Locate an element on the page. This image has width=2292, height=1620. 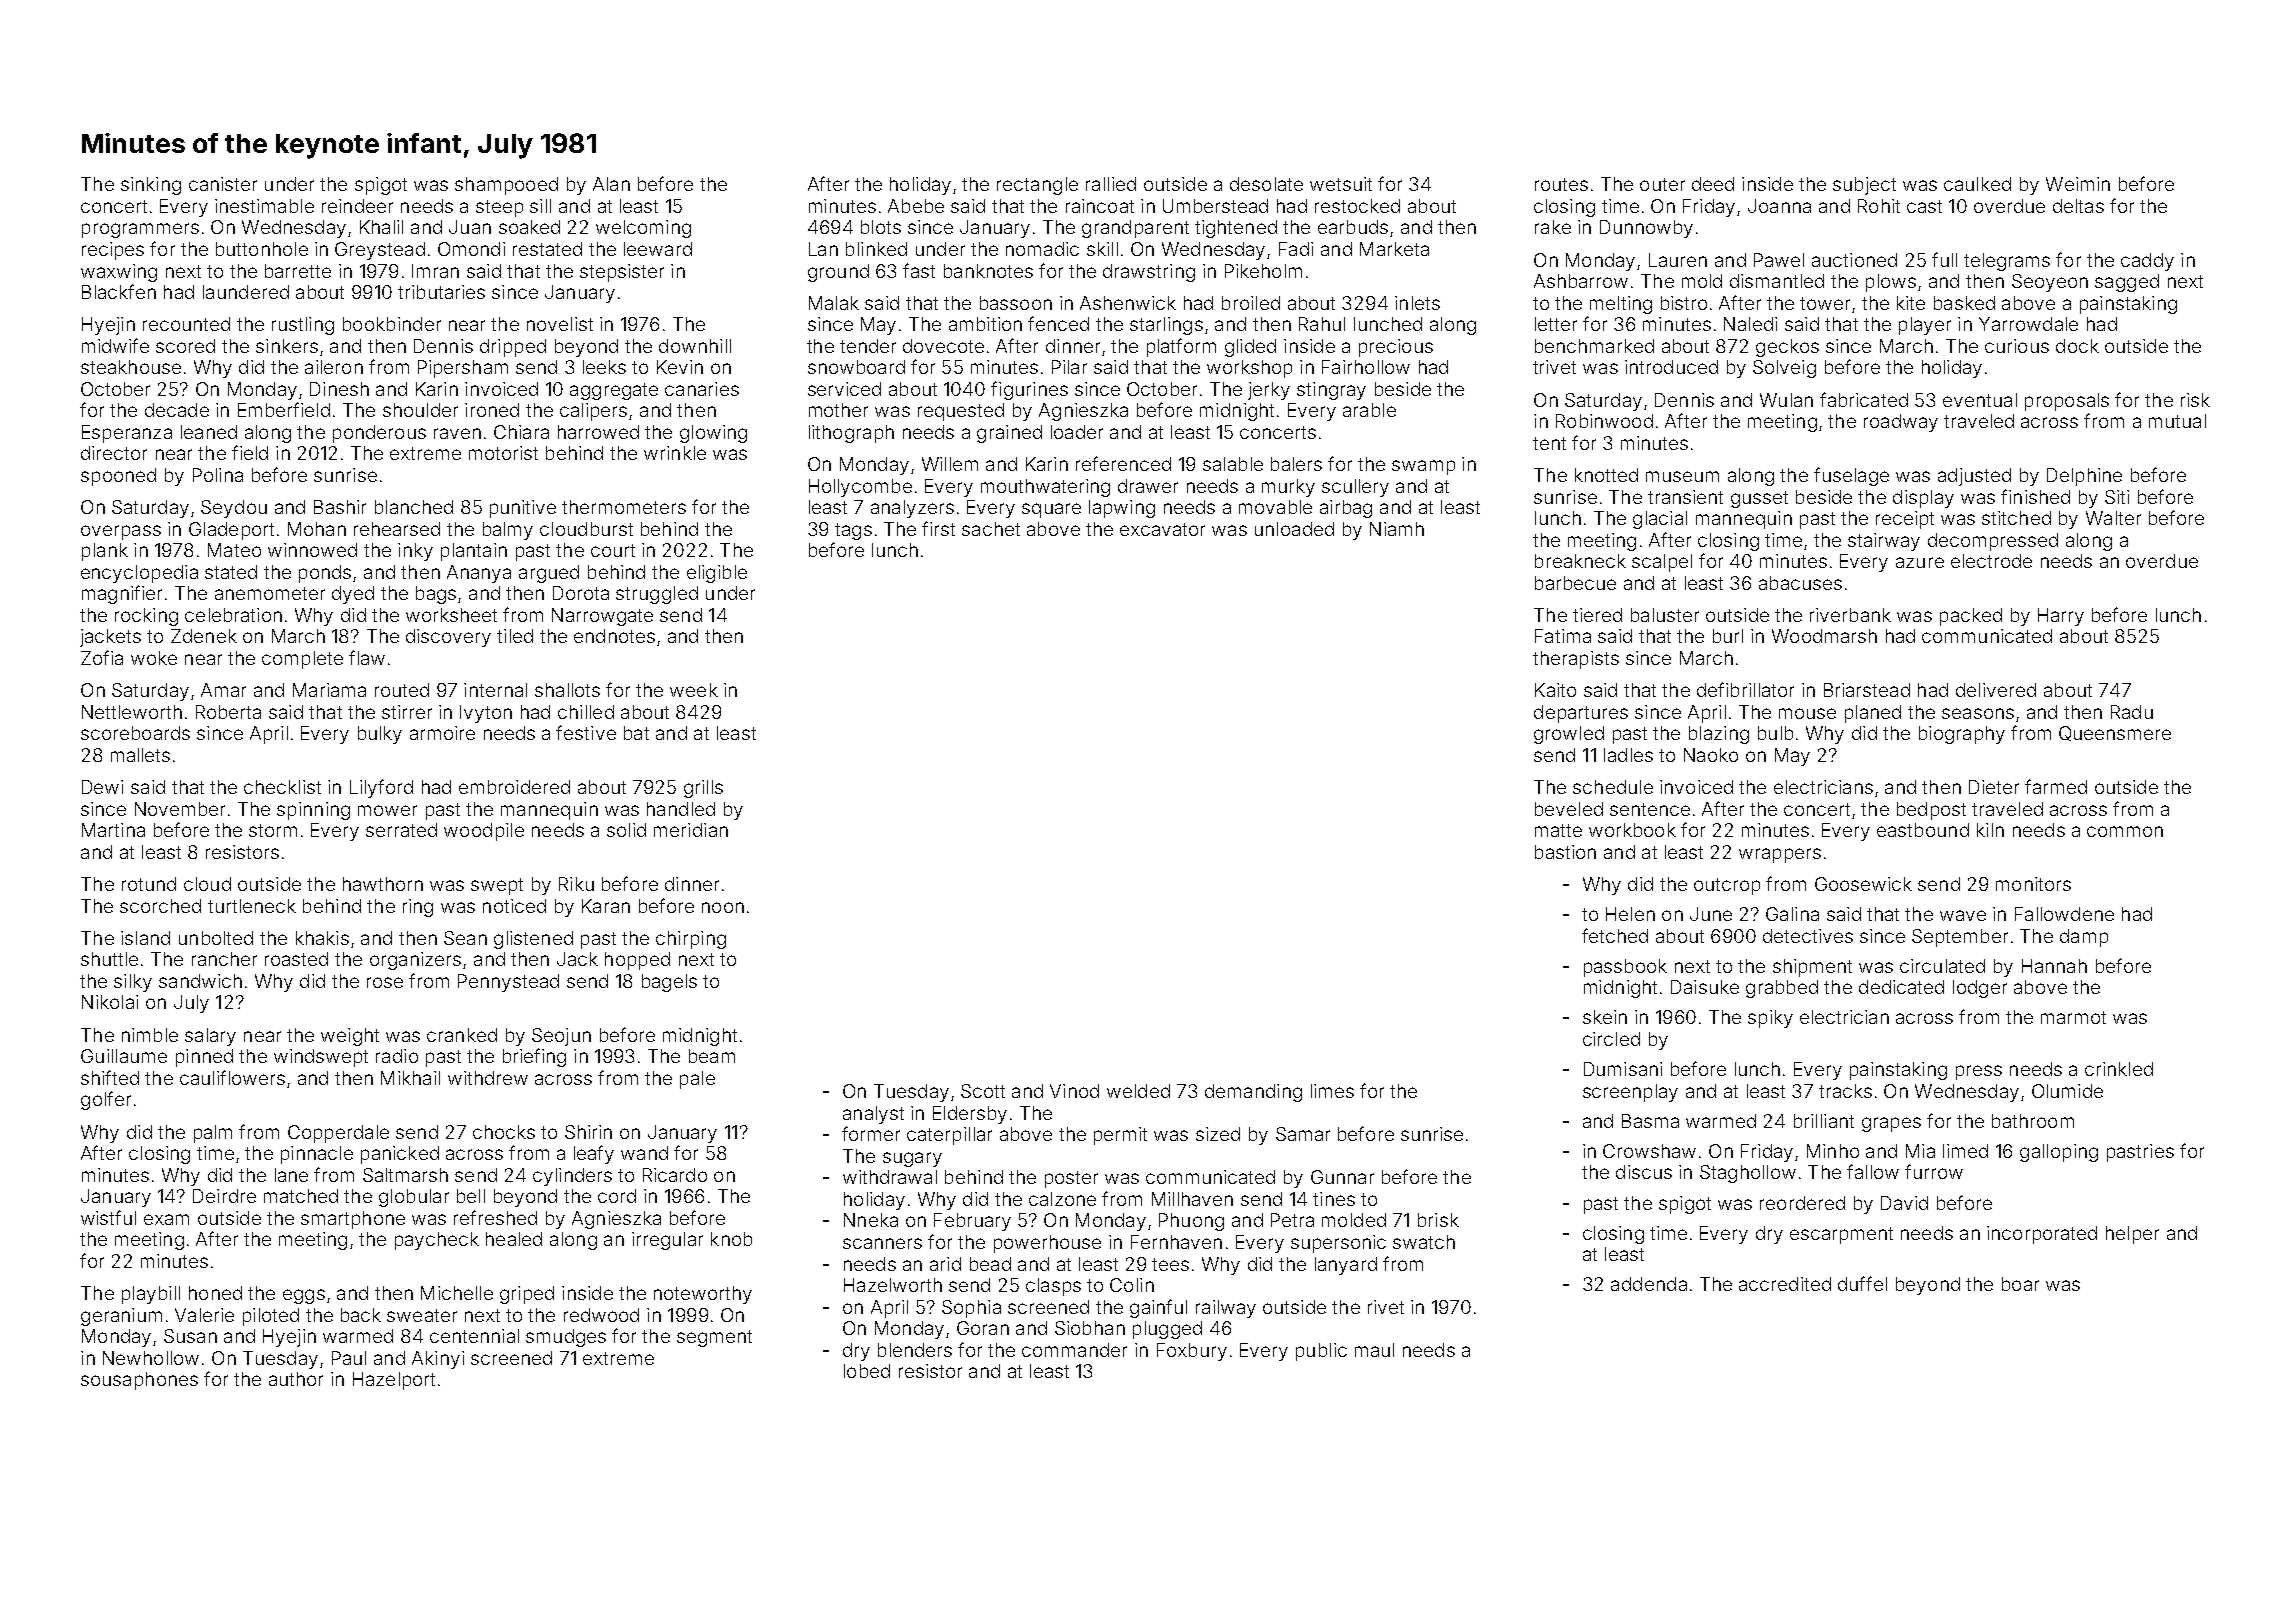
caulked is located at coordinates (1977, 184).
